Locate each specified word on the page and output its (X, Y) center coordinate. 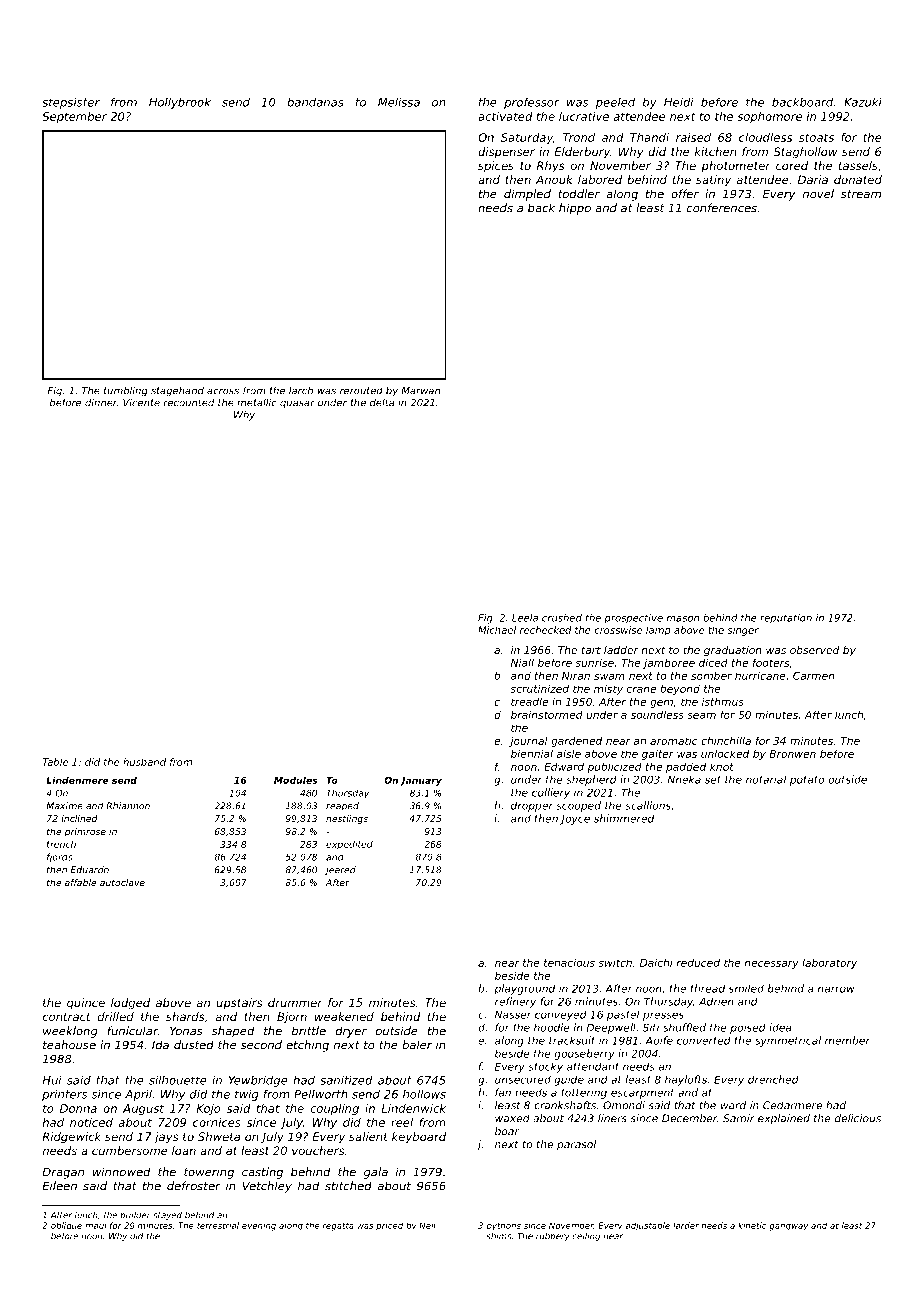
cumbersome (130, 1150)
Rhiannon (128, 806)
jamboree (669, 663)
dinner (101, 402)
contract (67, 1017)
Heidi (679, 102)
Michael (497, 630)
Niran (576, 676)
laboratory (829, 963)
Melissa (399, 102)
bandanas (315, 102)
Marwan (420, 391)
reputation (786, 619)
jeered (340, 870)
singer (743, 631)
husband (144, 762)
